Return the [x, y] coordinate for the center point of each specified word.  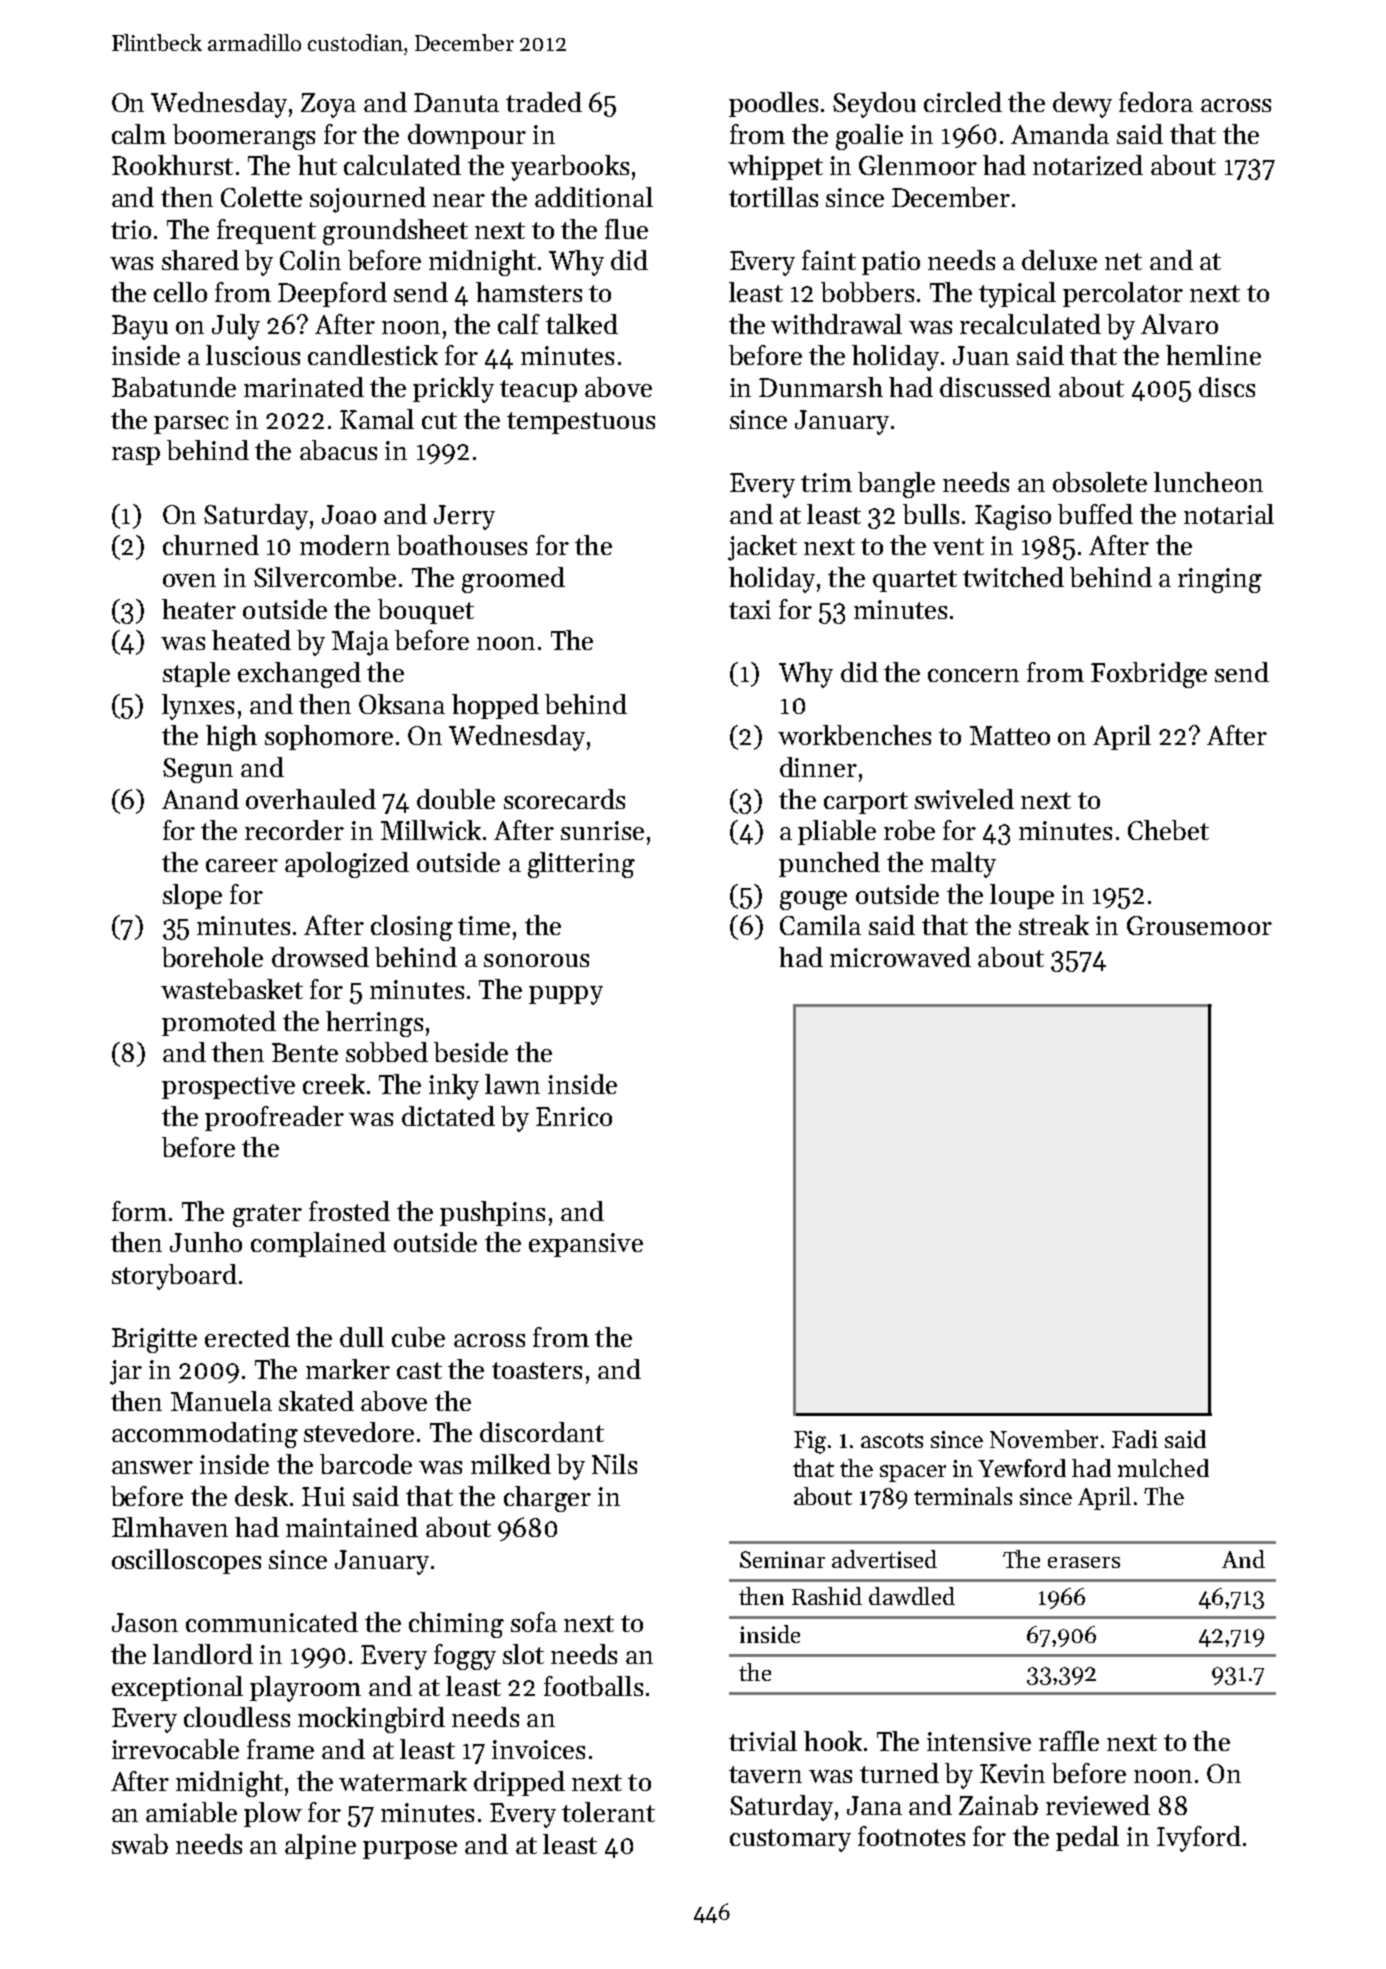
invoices [538, 1749]
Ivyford [1199, 1839]
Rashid [827, 1596]
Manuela [221, 1401]
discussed [995, 387]
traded [544, 102]
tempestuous [581, 423]
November [1044, 1439]
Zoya [328, 105]
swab [140, 1844]
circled [963, 102]
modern [345, 545]
